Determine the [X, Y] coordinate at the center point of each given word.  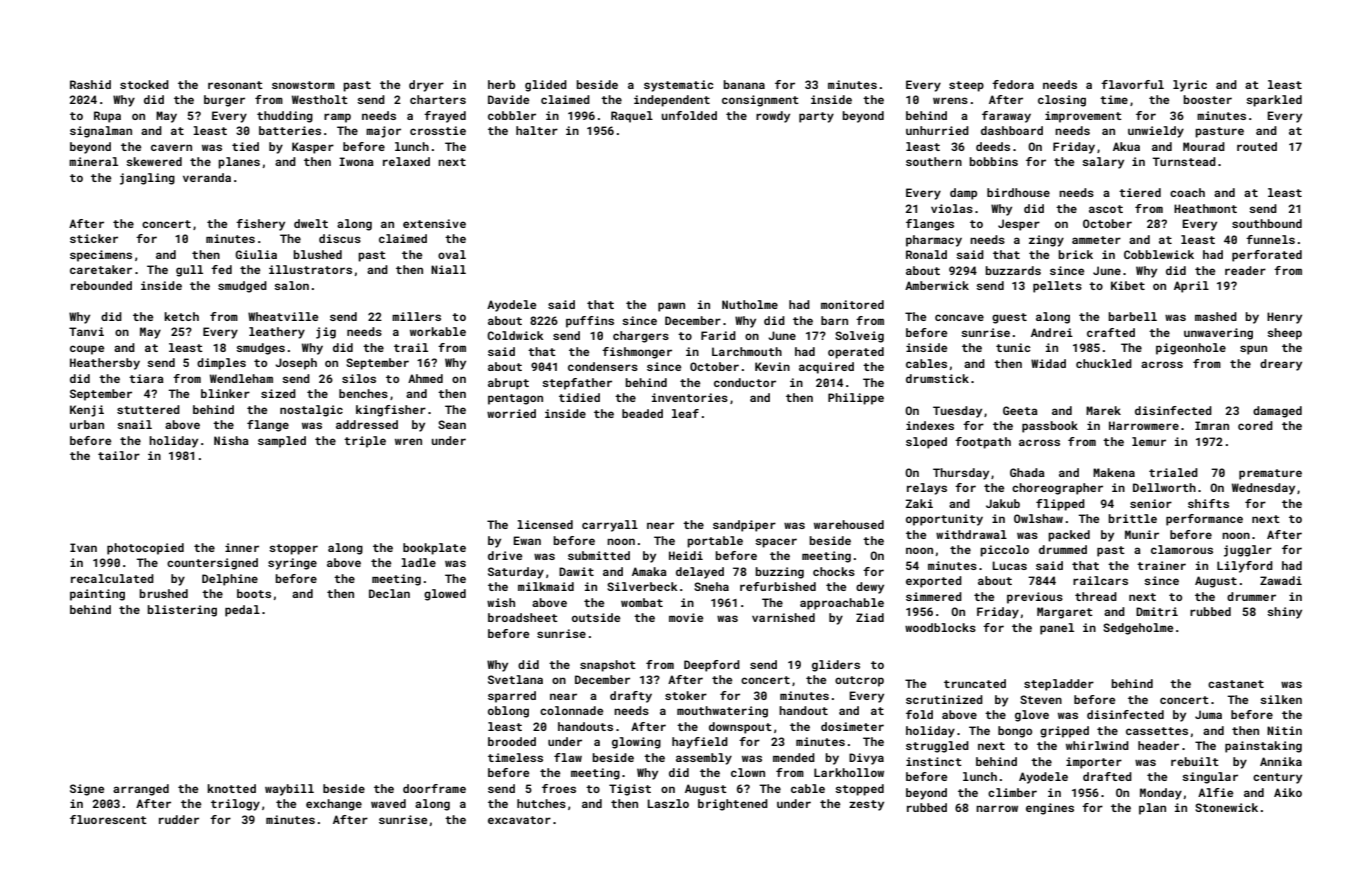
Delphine [230, 580]
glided [546, 86]
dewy [870, 588]
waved [388, 803]
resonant [235, 85]
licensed [545, 524]
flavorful [1132, 84]
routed [1257, 146]
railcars [1100, 580]
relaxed [406, 161]
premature [1270, 474]
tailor [119, 455]
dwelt [311, 223]
